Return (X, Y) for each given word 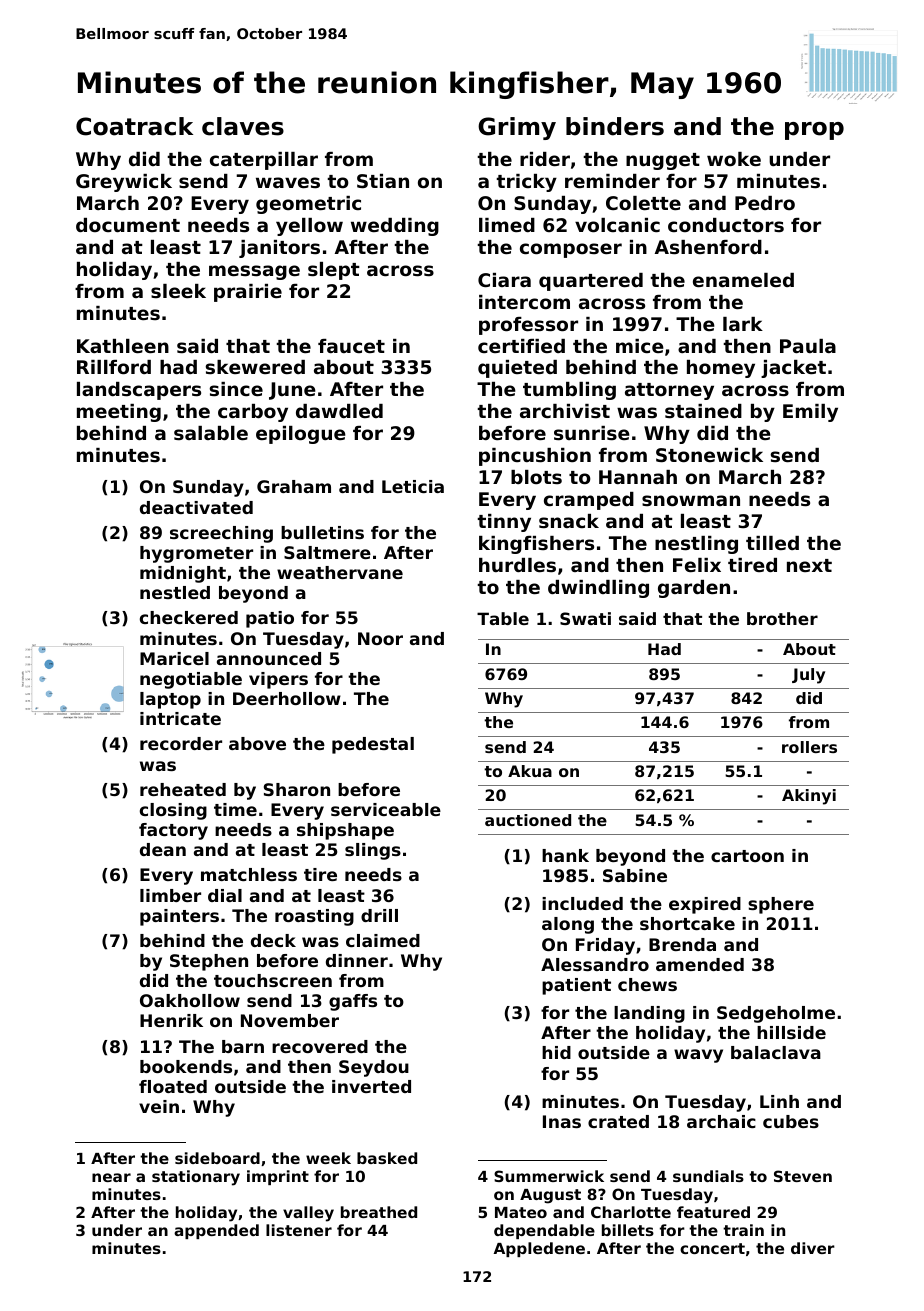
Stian (383, 181)
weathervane (340, 572)
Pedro (765, 203)
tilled (772, 543)
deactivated (196, 507)
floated (173, 1086)
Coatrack (134, 126)
